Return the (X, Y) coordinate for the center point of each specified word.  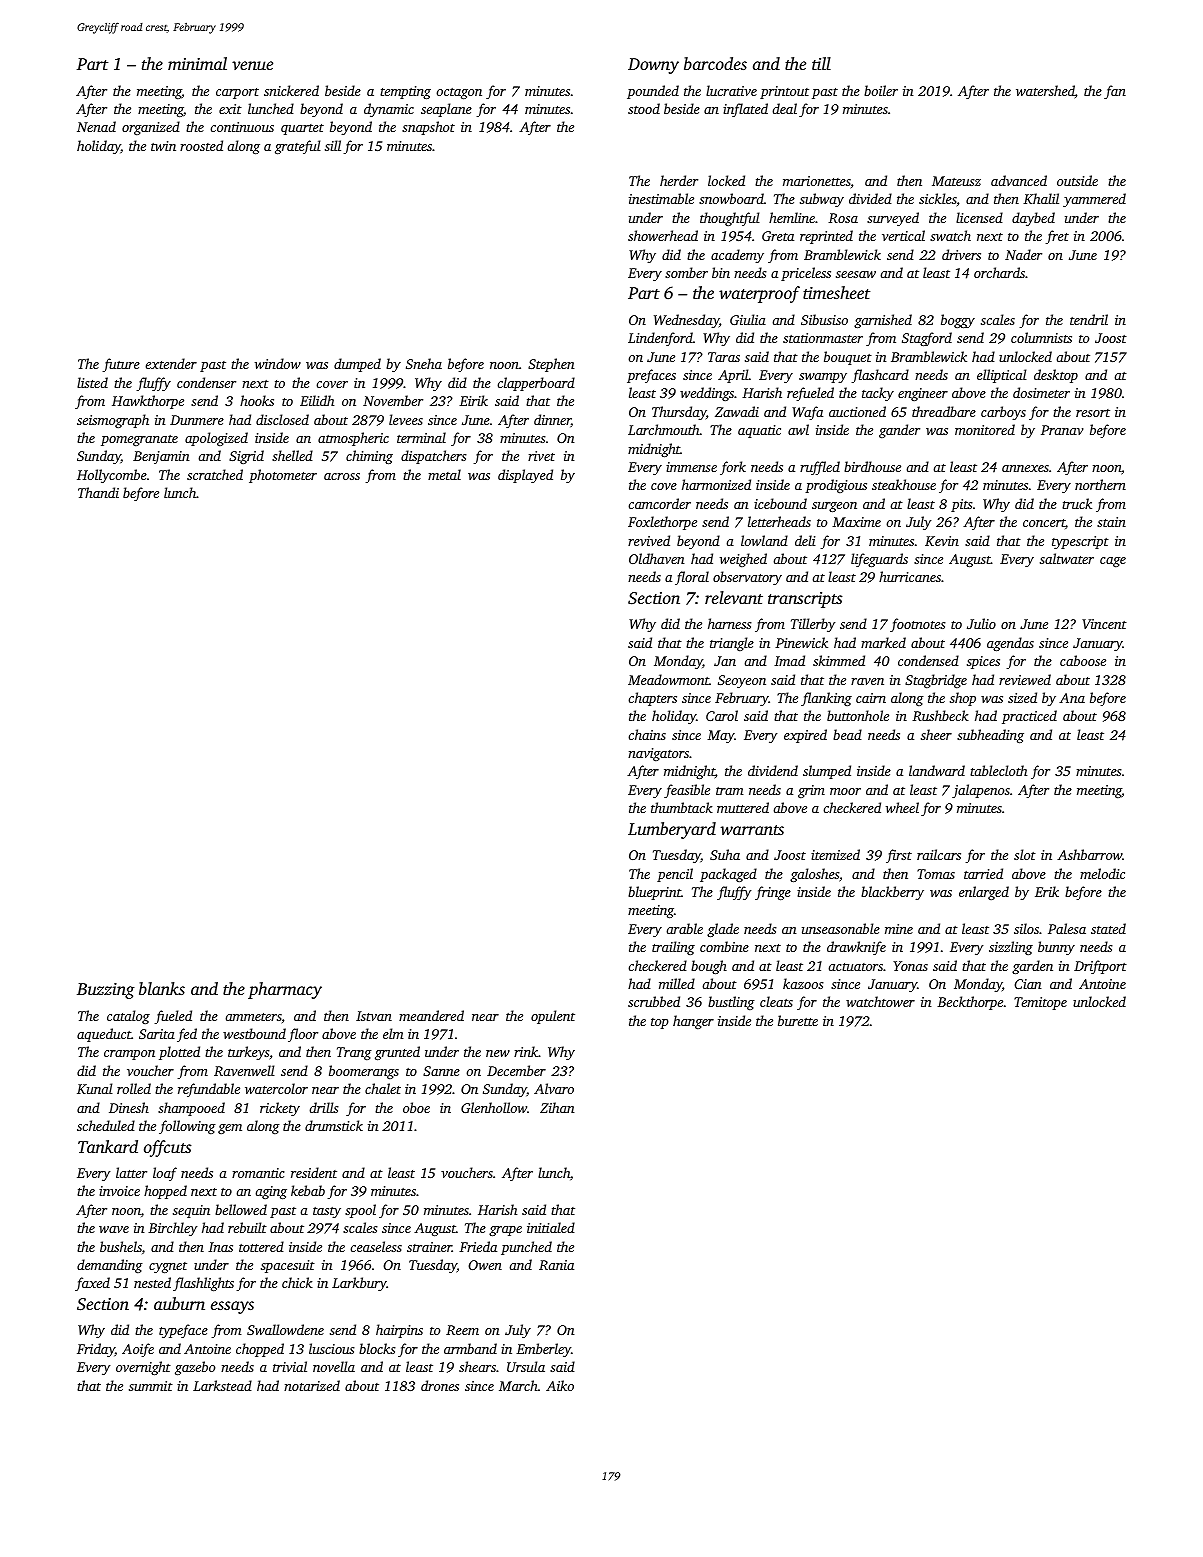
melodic (1102, 873)
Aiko (560, 1385)
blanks (162, 988)
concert (1044, 523)
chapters (652, 699)
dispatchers (434, 457)
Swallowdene (285, 1329)
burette (798, 1020)
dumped (357, 365)
